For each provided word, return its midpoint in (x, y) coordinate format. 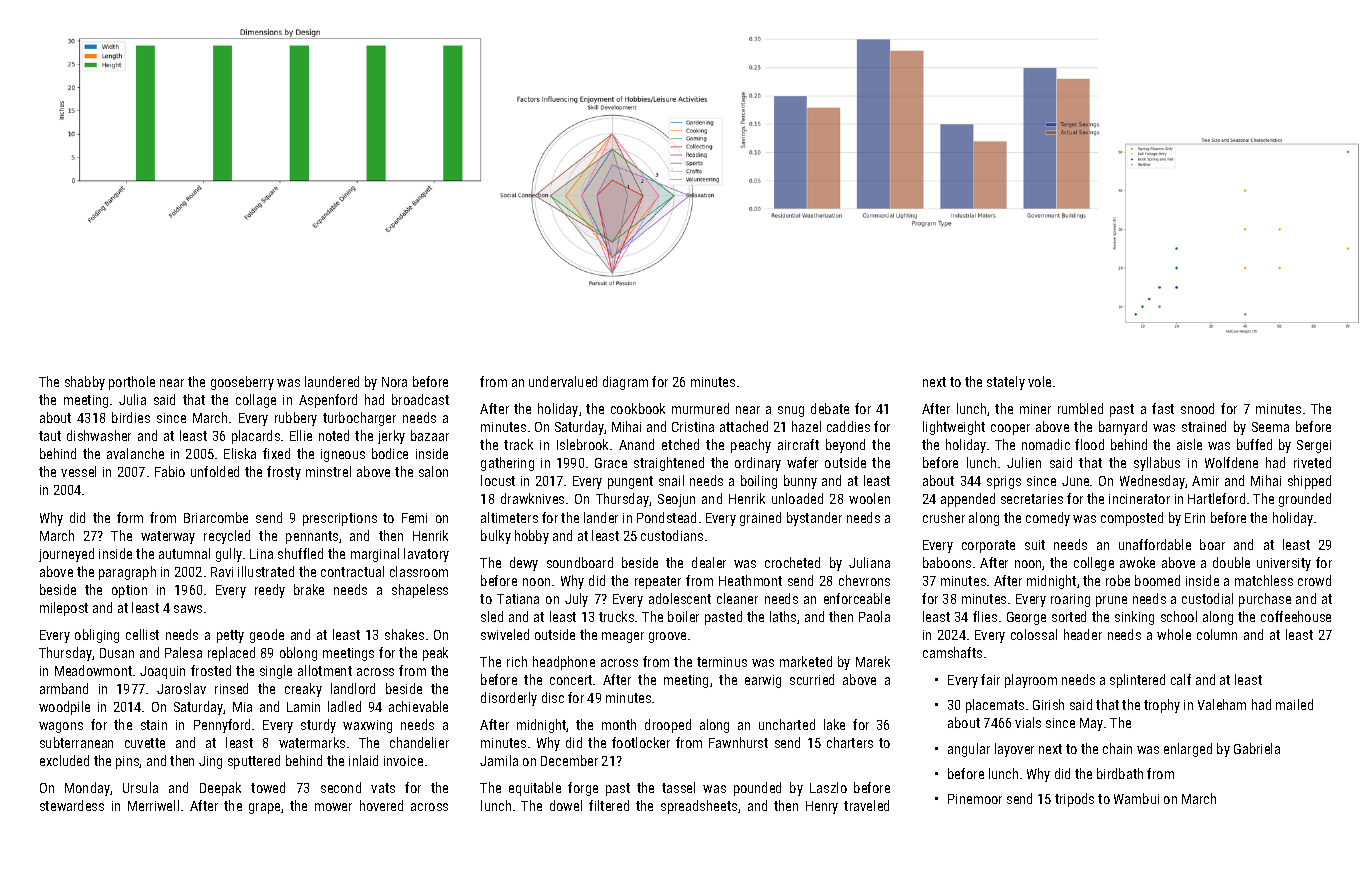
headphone (564, 663)
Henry (822, 807)
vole (1039, 381)
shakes (404, 634)
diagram (625, 383)
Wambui (1136, 798)
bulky (496, 537)
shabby (85, 383)
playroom (1031, 681)
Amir (1205, 481)
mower (333, 807)
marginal (375, 555)
